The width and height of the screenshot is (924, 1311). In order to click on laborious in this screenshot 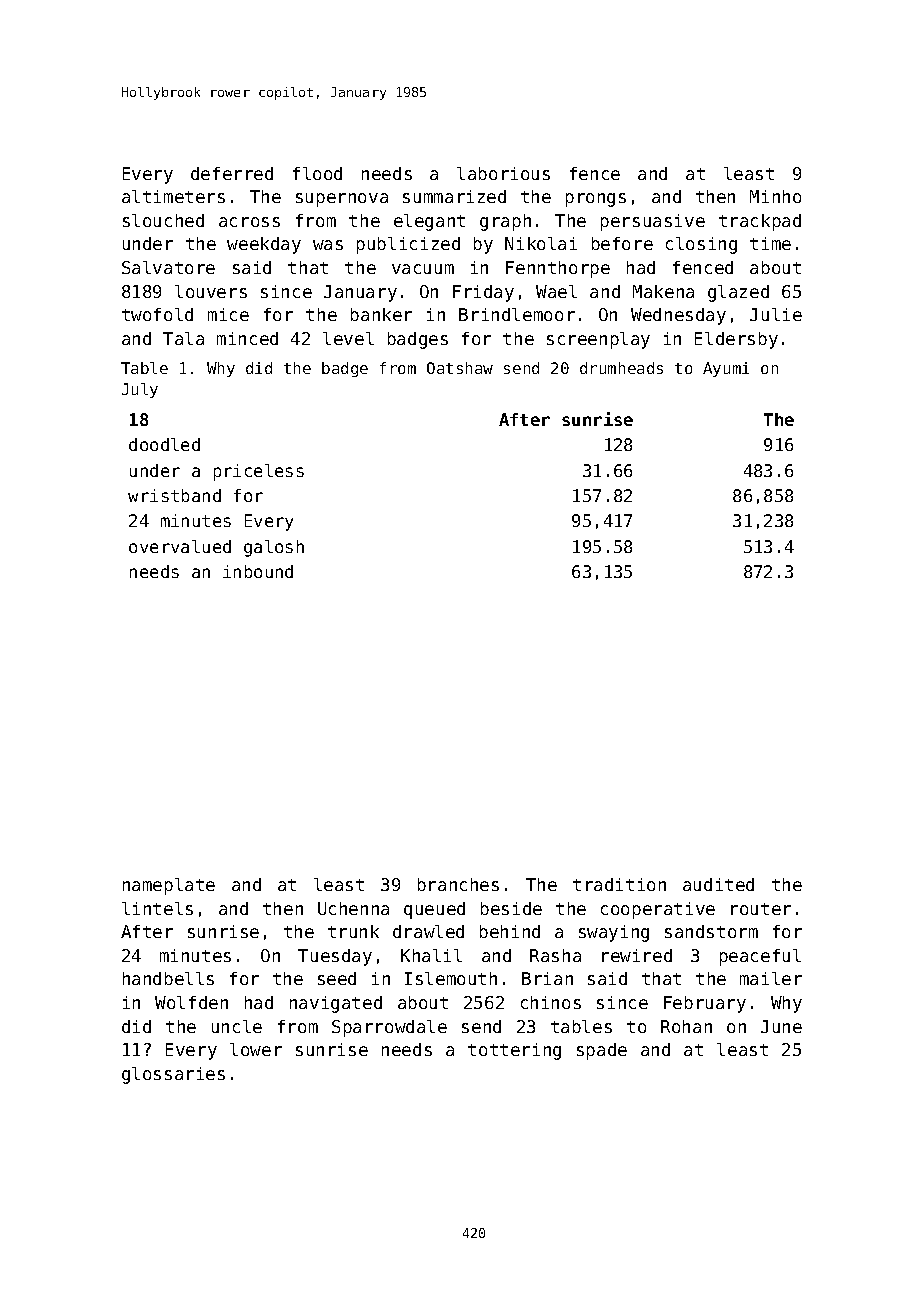, I will do `click(503, 173)`.
